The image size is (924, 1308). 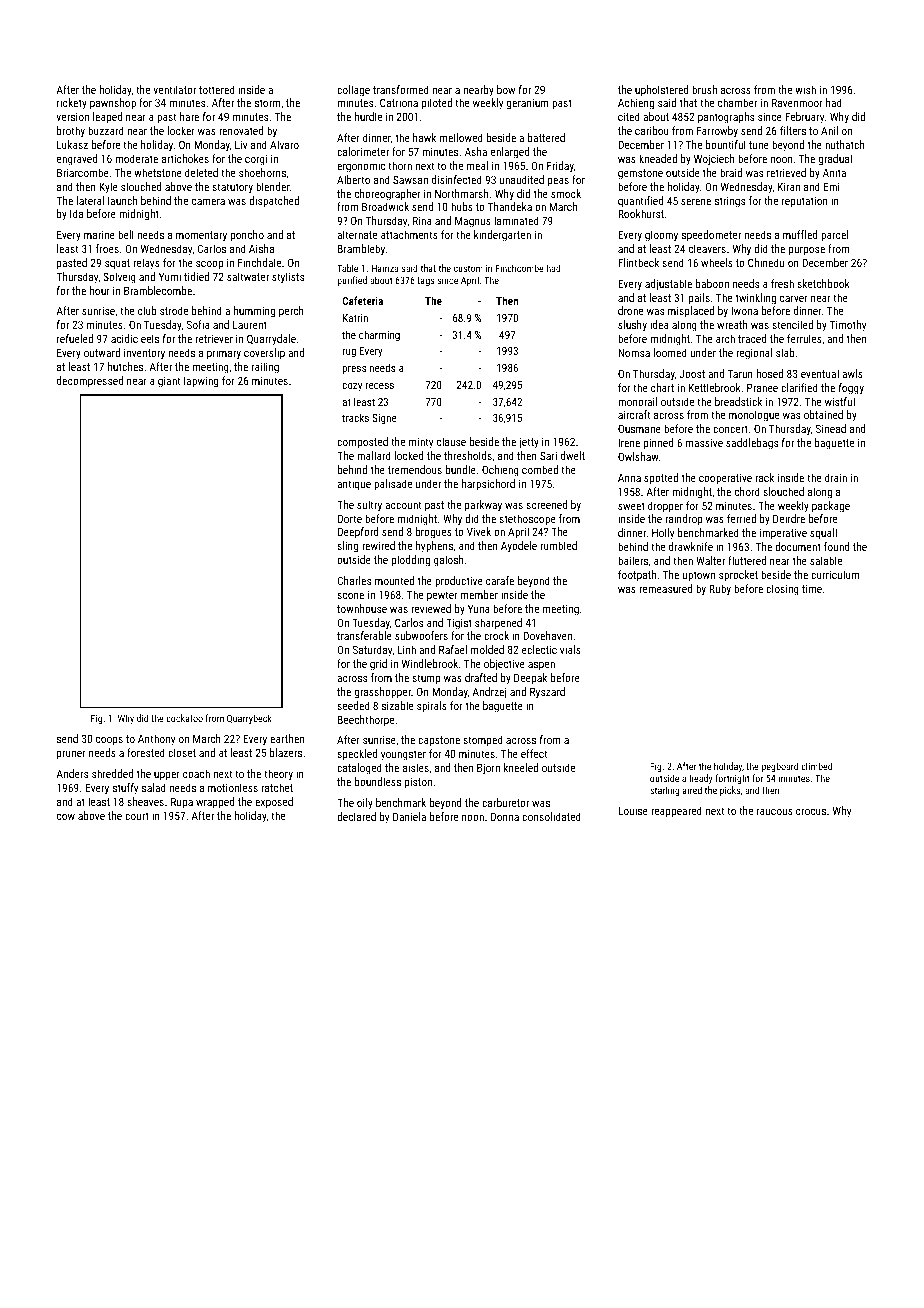 I want to click on tottered, so click(x=217, y=89).
